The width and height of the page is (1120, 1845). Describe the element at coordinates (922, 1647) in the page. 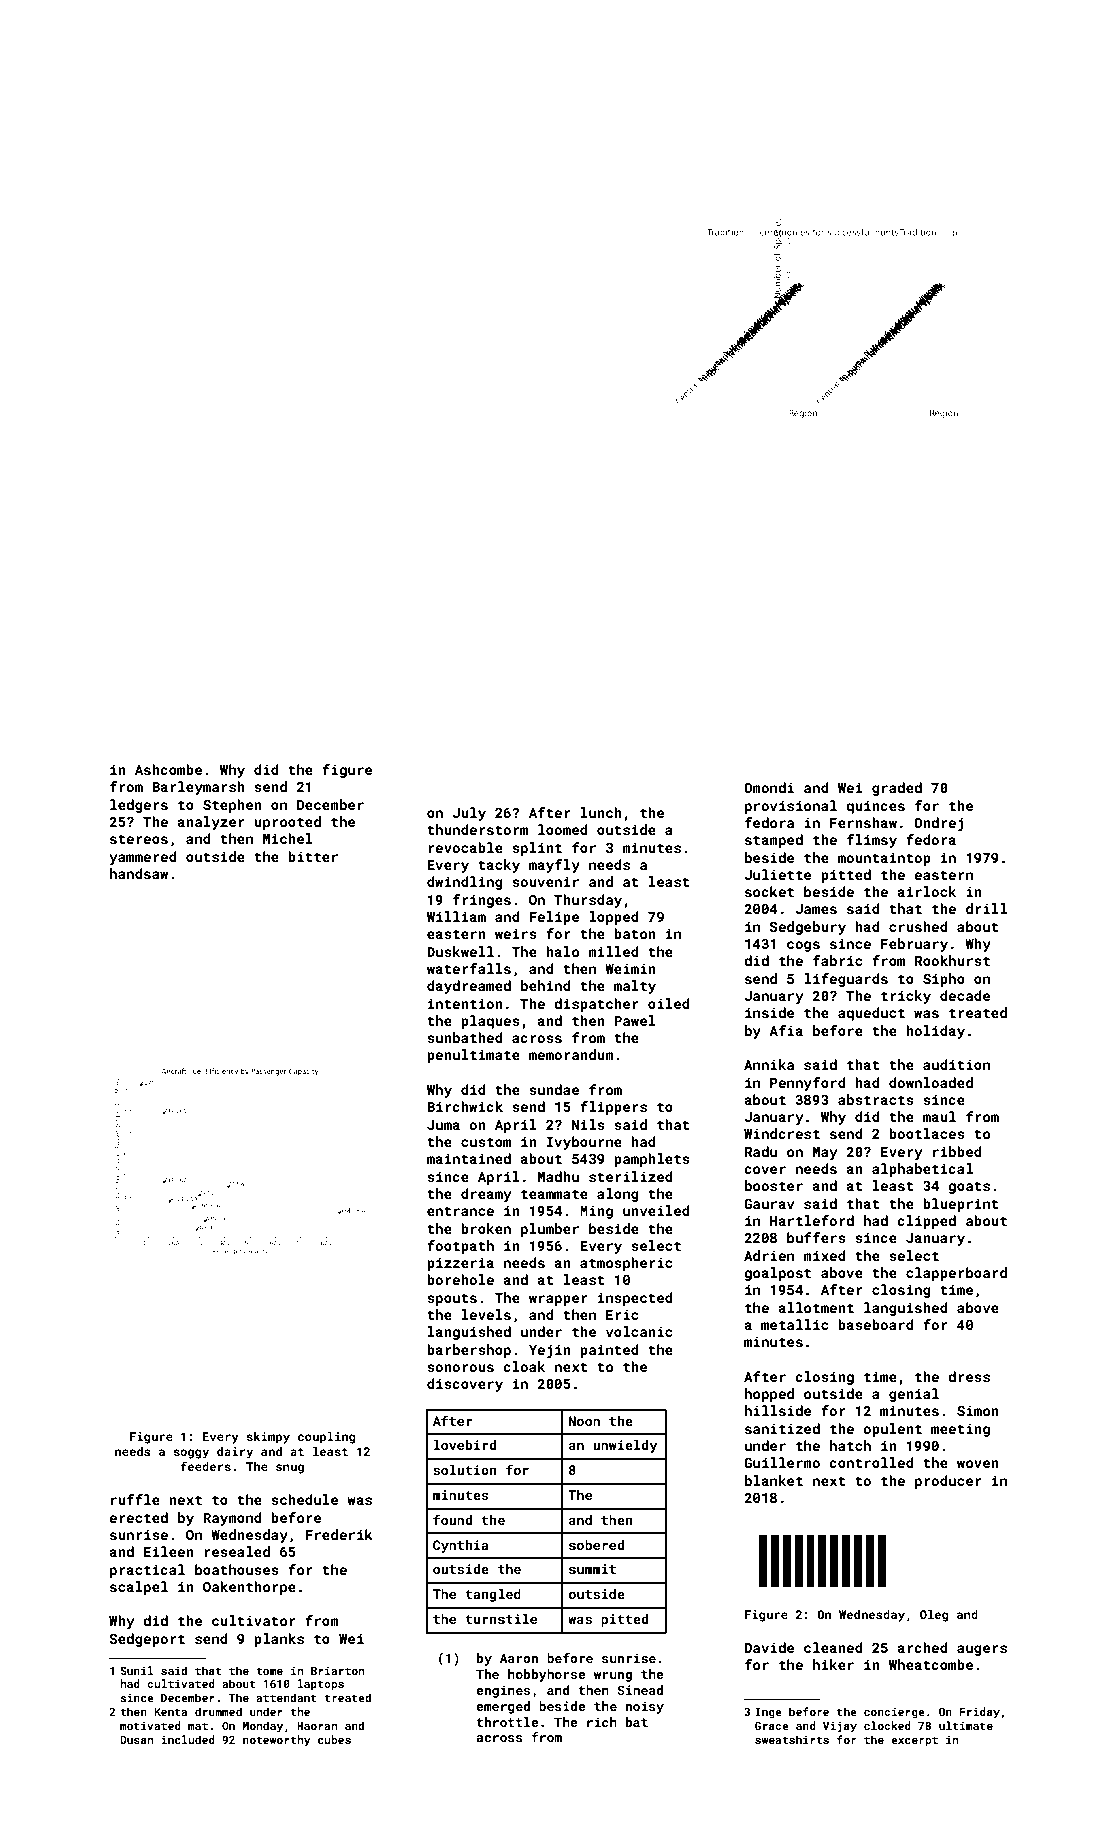

I see `arched` at that location.
